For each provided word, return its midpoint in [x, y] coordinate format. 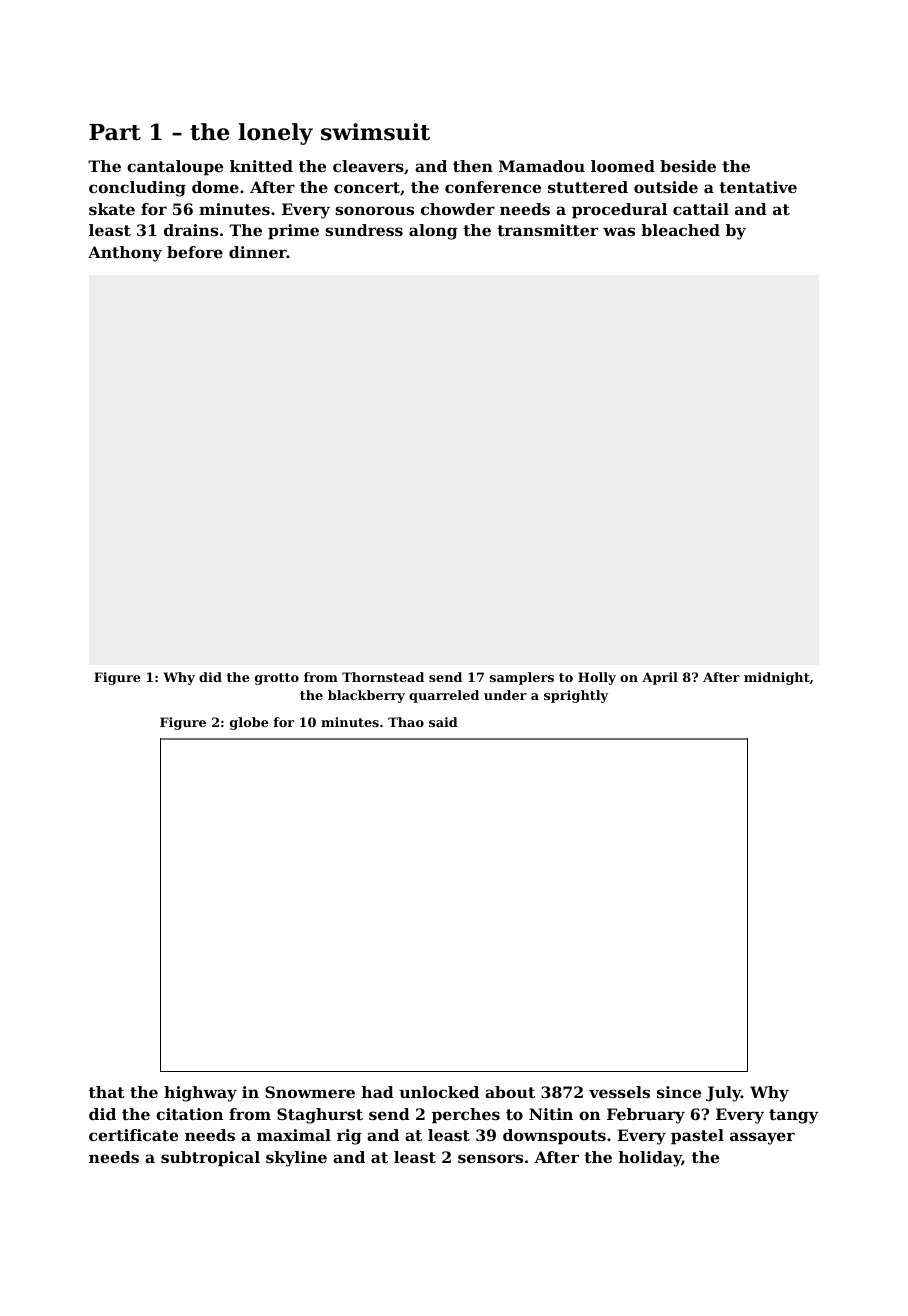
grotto [277, 679]
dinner [258, 252]
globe [249, 723]
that [107, 1092]
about [510, 1092]
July [723, 1094]
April [660, 678]
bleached [680, 230]
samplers [522, 678]
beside [688, 166]
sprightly [576, 696]
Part [115, 132]
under [505, 695]
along [433, 232]
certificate [133, 1135]
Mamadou [542, 166]
